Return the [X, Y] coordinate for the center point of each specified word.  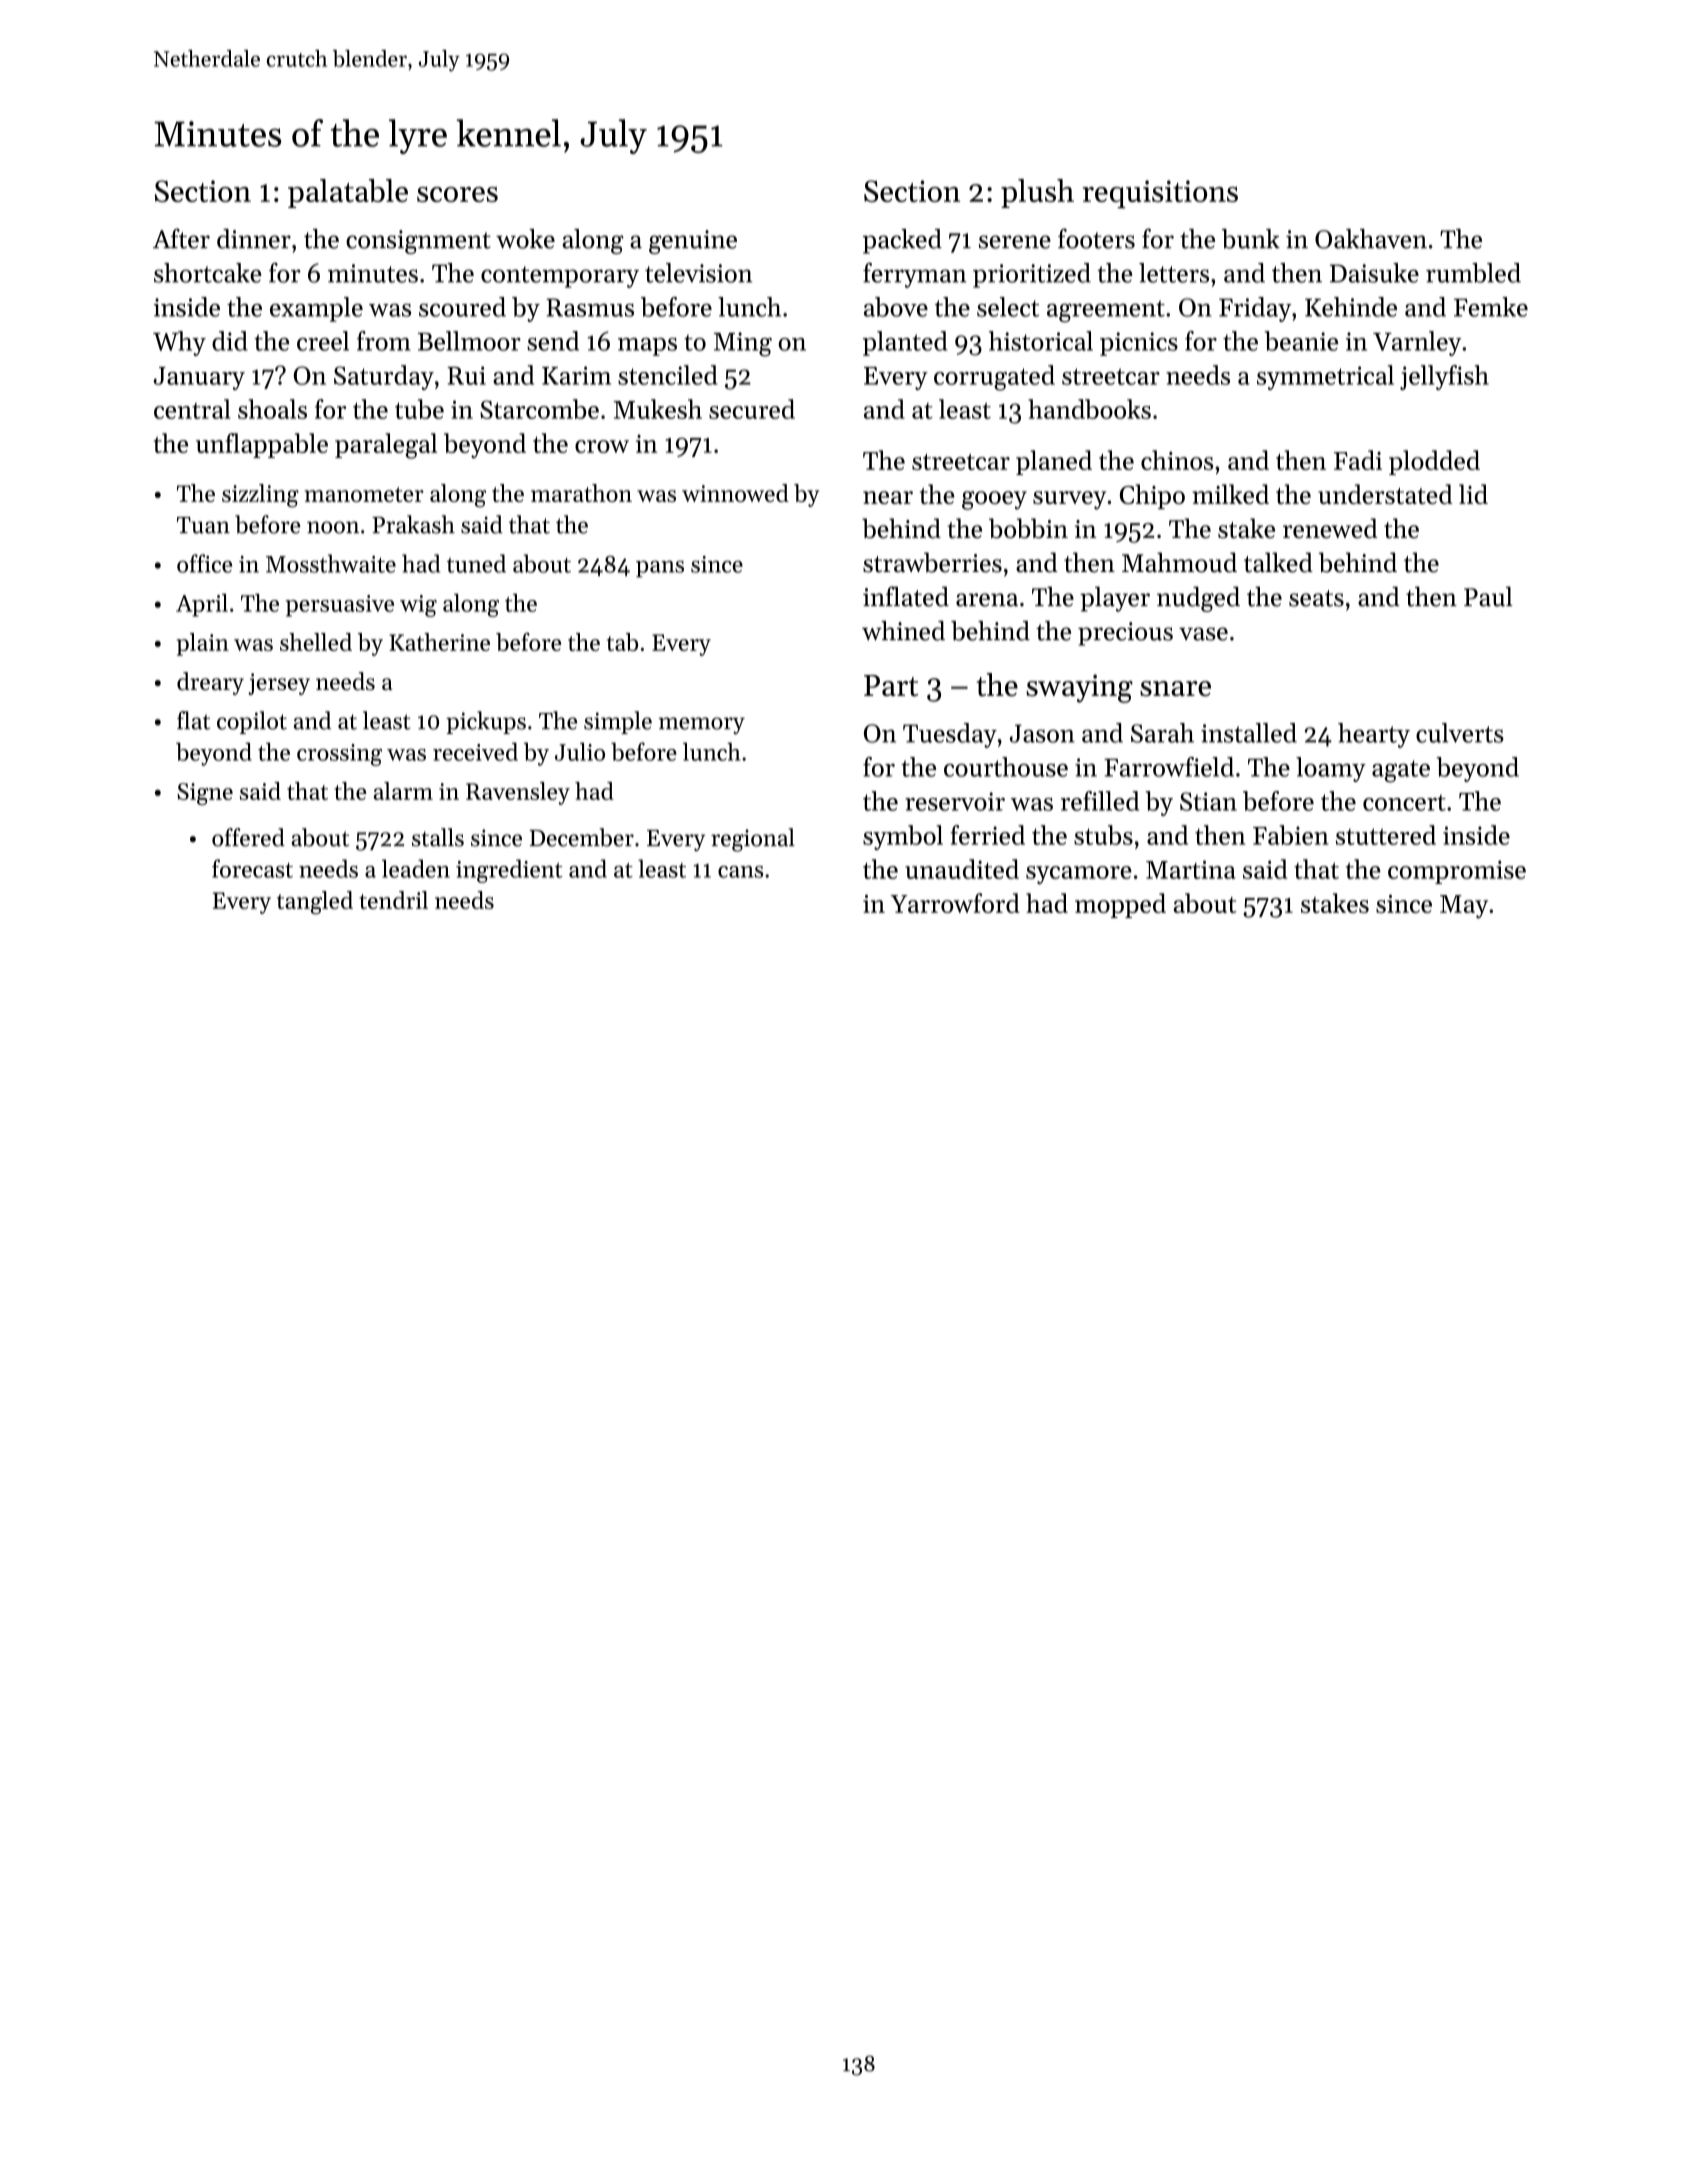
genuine [693, 242]
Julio [580, 751]
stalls [438, 837]
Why [179, 343]
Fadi [1358, 460]
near [888, 497]
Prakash [413, 524]
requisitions [1160, 194]
